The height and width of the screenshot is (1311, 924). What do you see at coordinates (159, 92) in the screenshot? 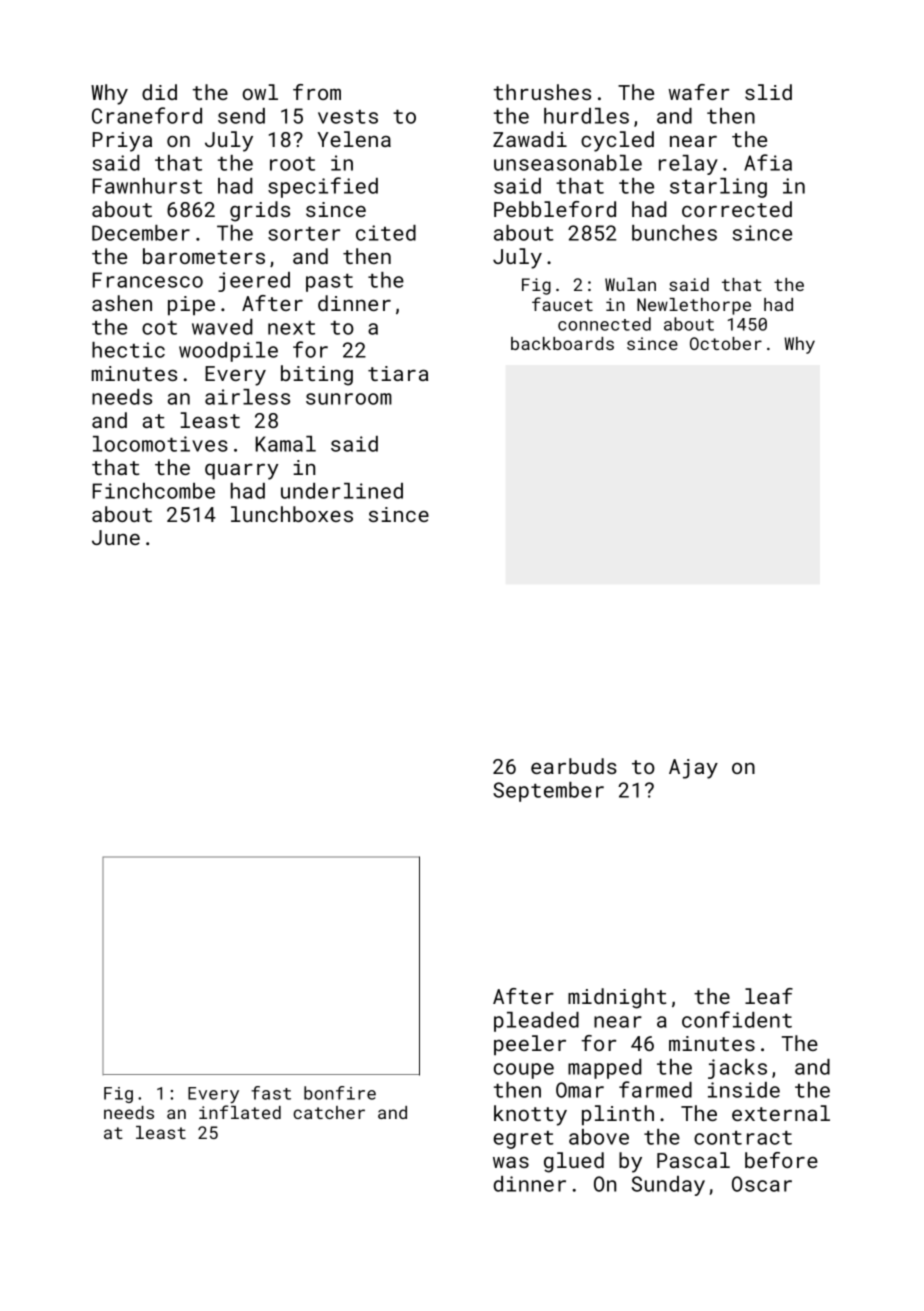
I see `did` at bounding box center [159, 92].
